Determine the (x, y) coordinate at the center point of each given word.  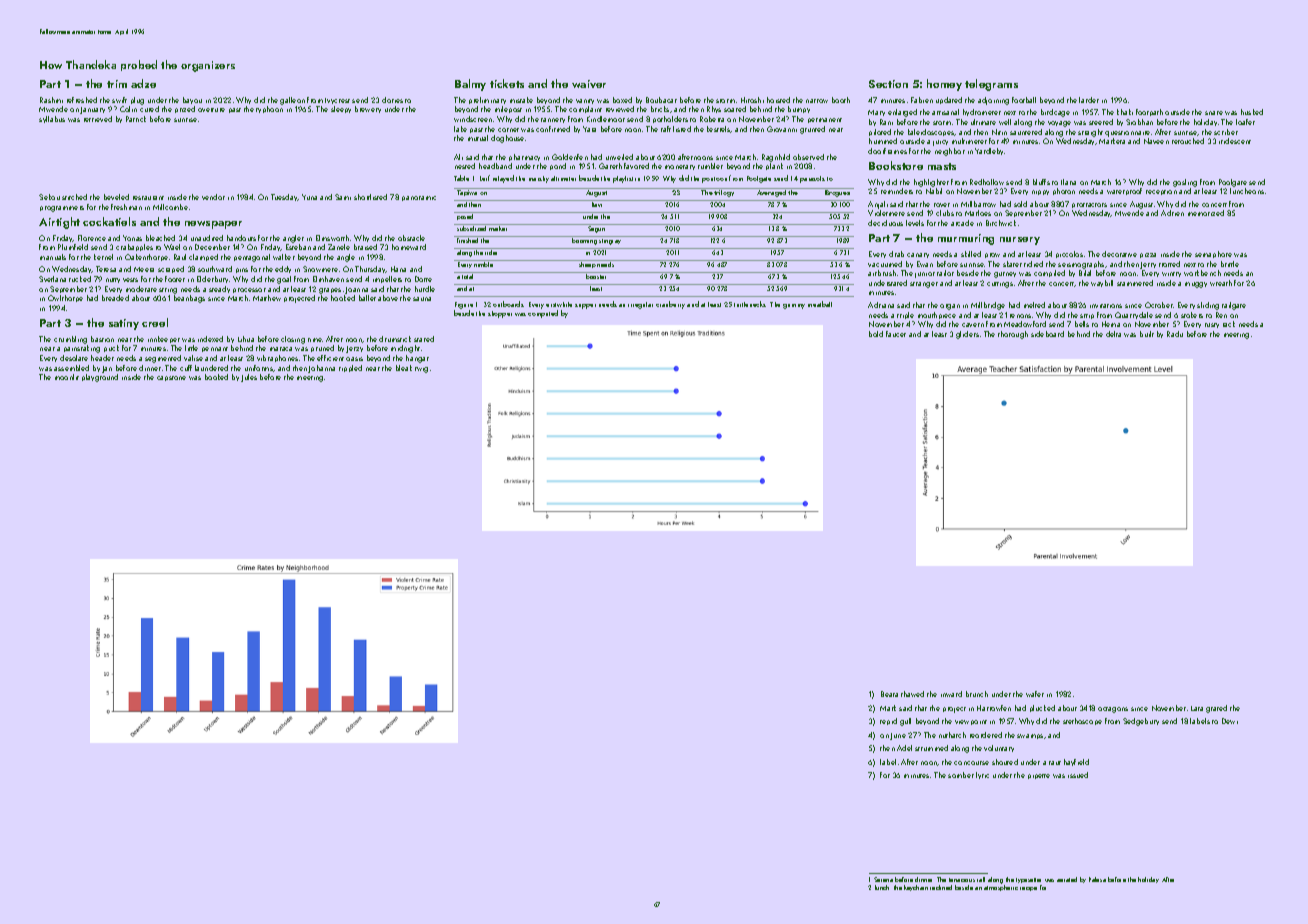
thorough (1013, 335)
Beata (889, 694)
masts (942, 166)
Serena (883, 879)
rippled (350, 368)
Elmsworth (332, 238)
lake (460, 129)
